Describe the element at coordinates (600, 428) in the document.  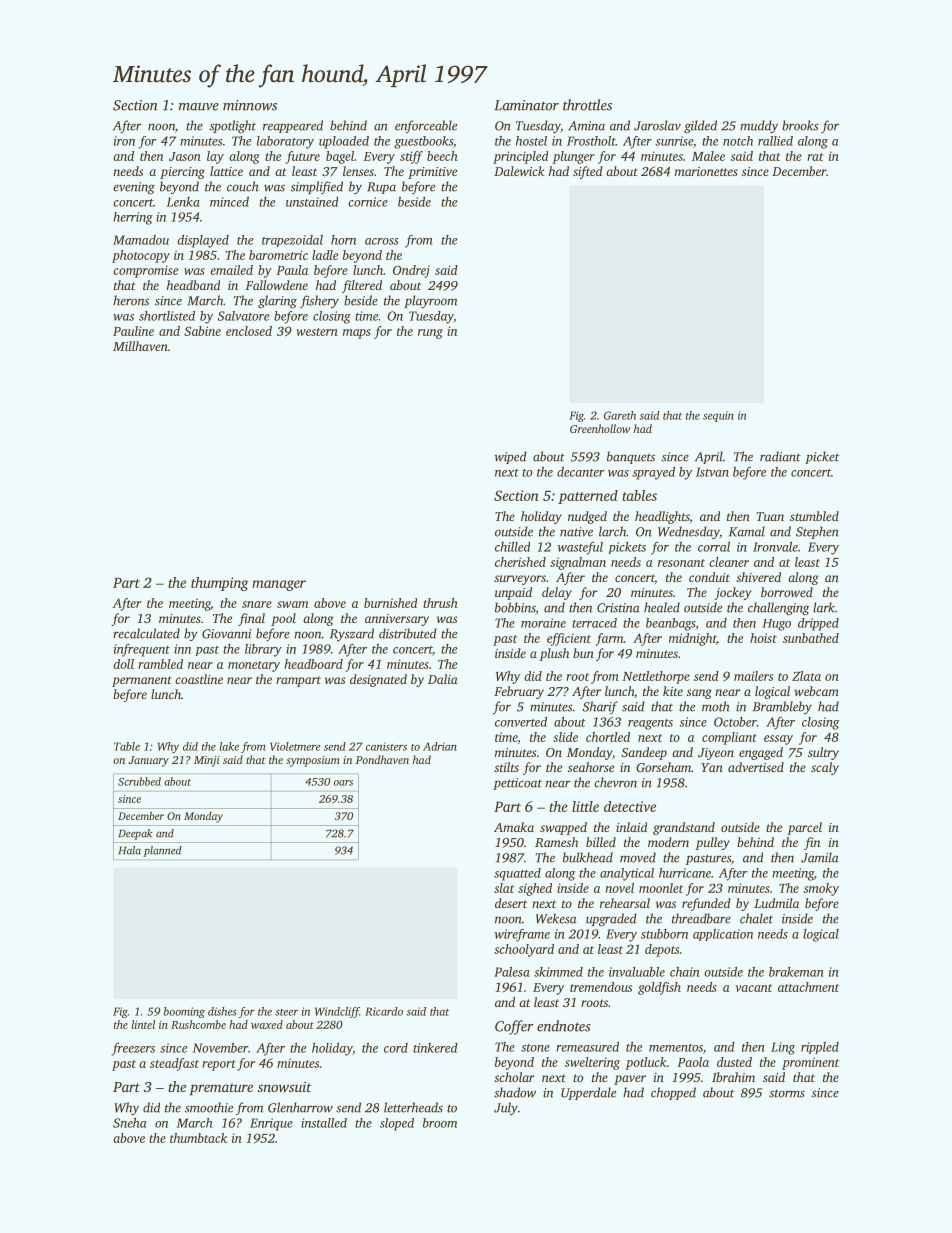
I see `Greenhollow` at that location.
